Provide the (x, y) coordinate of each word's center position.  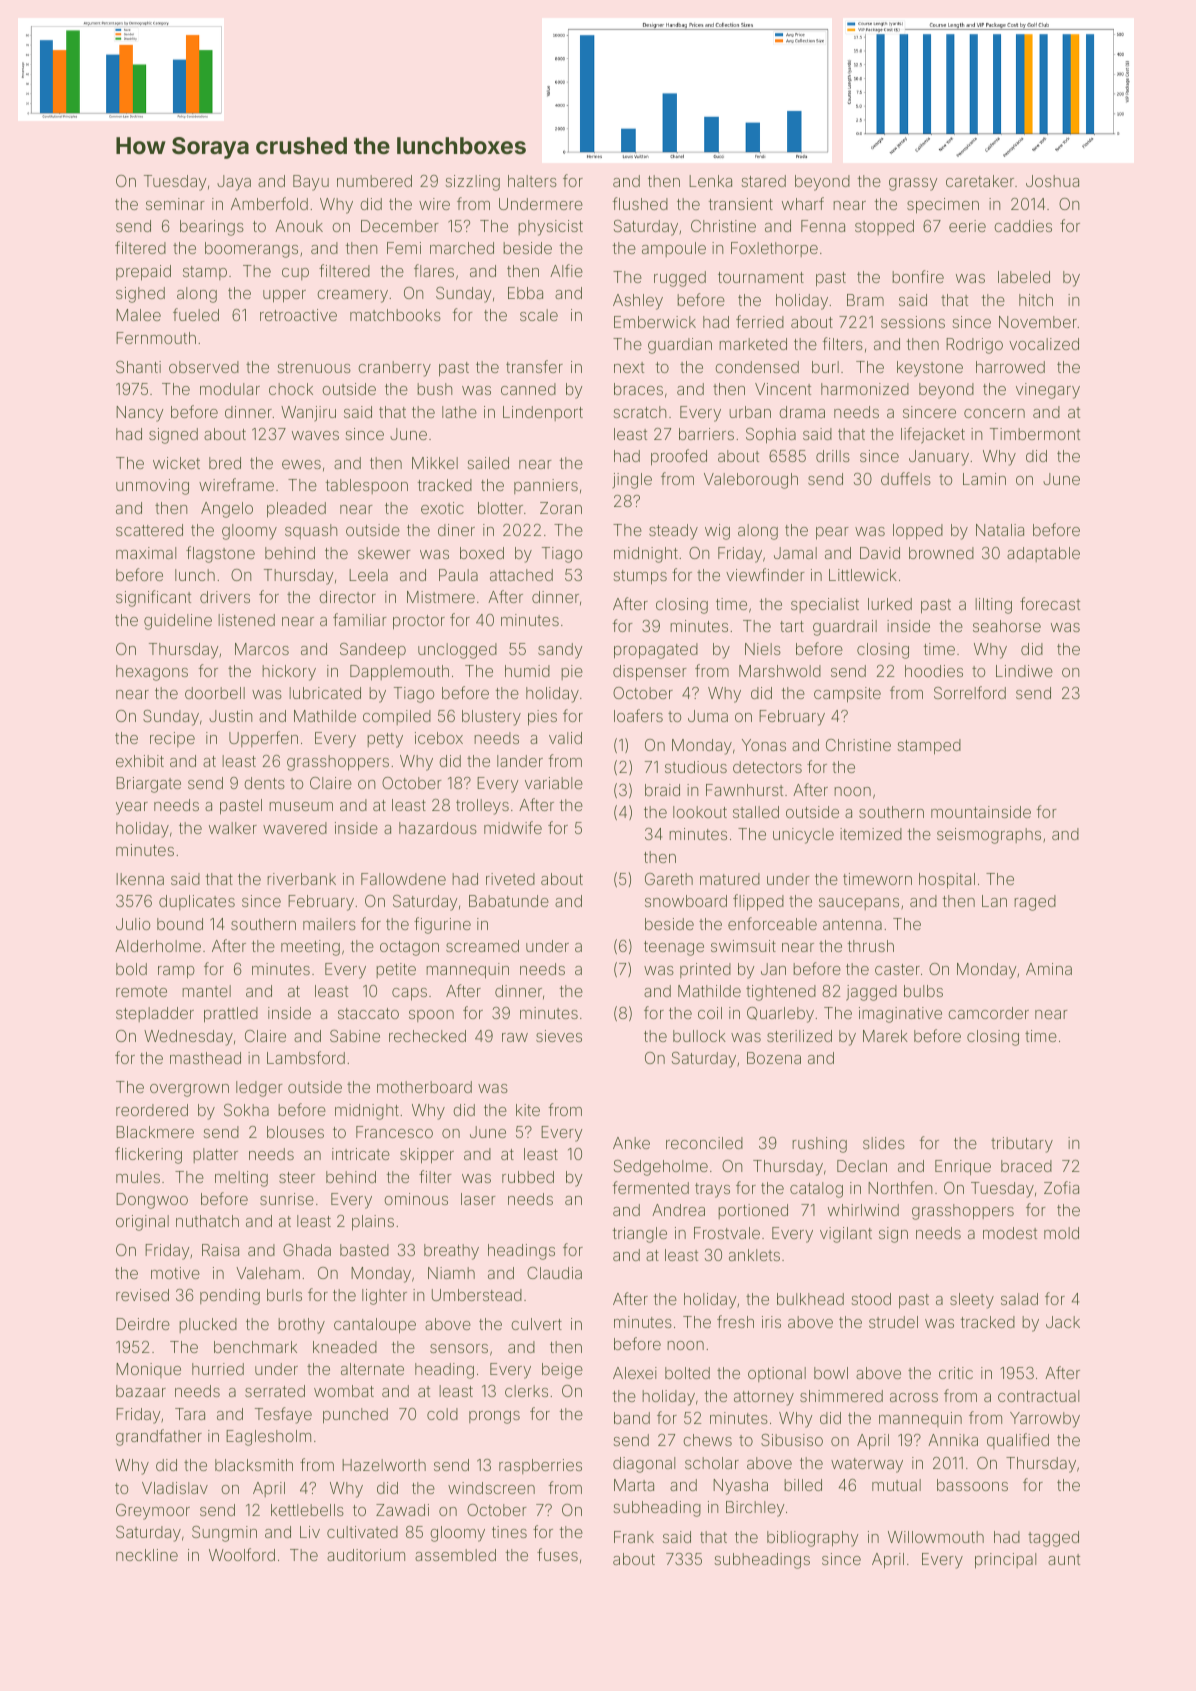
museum (301, 806)
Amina (1049, 969)
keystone (930, 369)
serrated (275, 1391)
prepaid (143, 273)
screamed (482, 946)
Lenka (710, 181)
